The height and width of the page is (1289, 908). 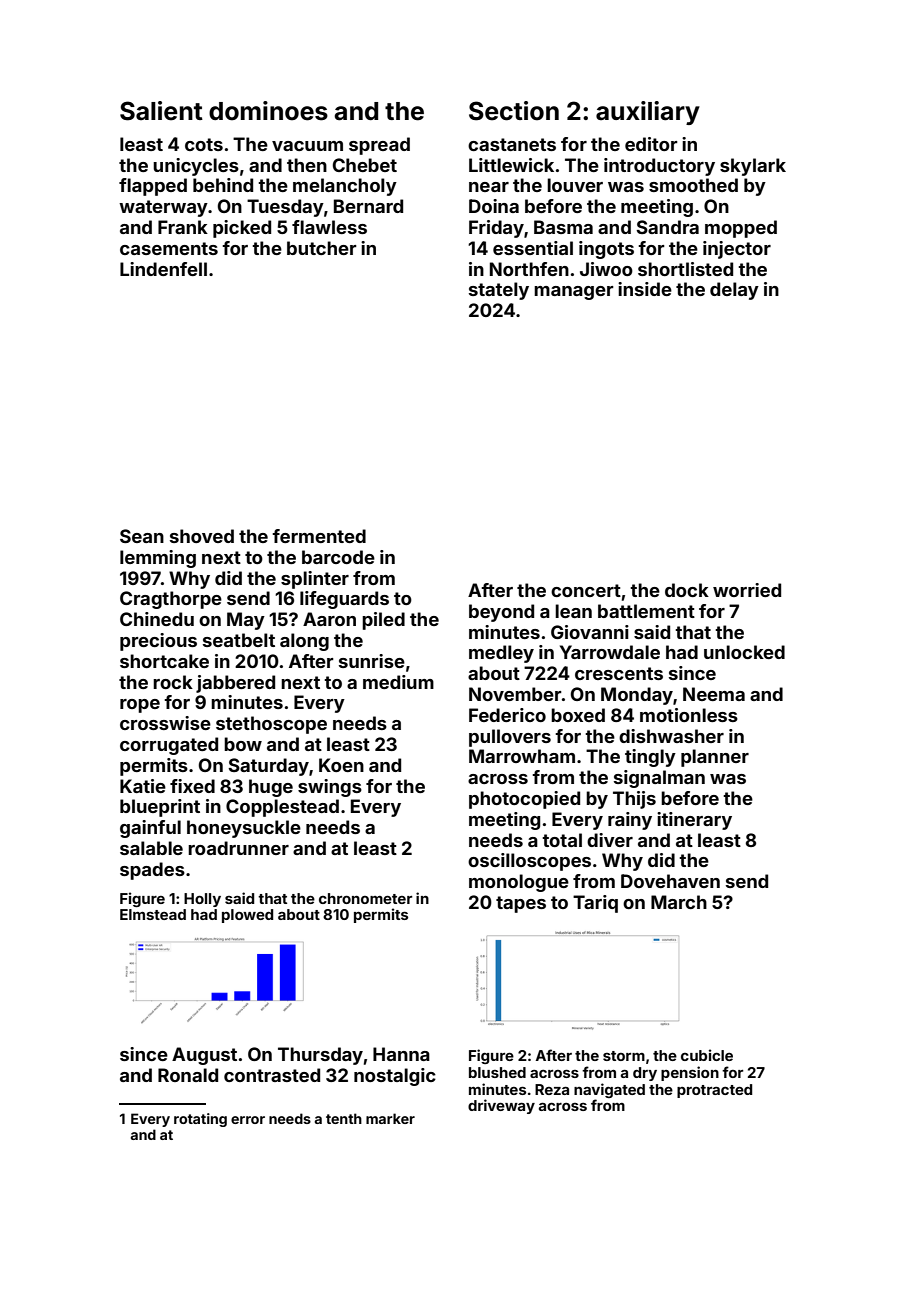 I want to click on contrasted, so click(x=272, y=1075).
